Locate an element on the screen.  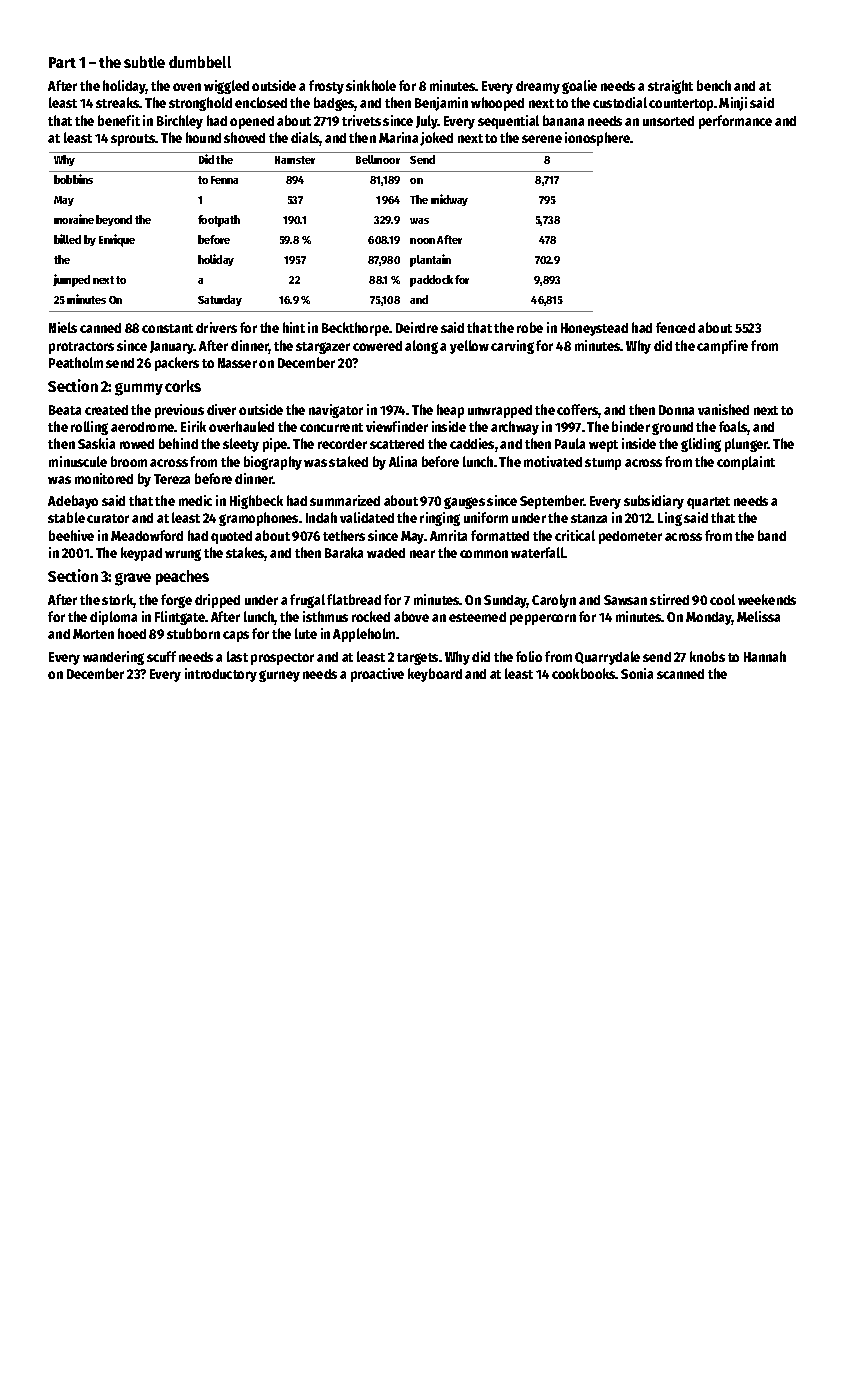
stubborn is located at coordinates (193, 633).
